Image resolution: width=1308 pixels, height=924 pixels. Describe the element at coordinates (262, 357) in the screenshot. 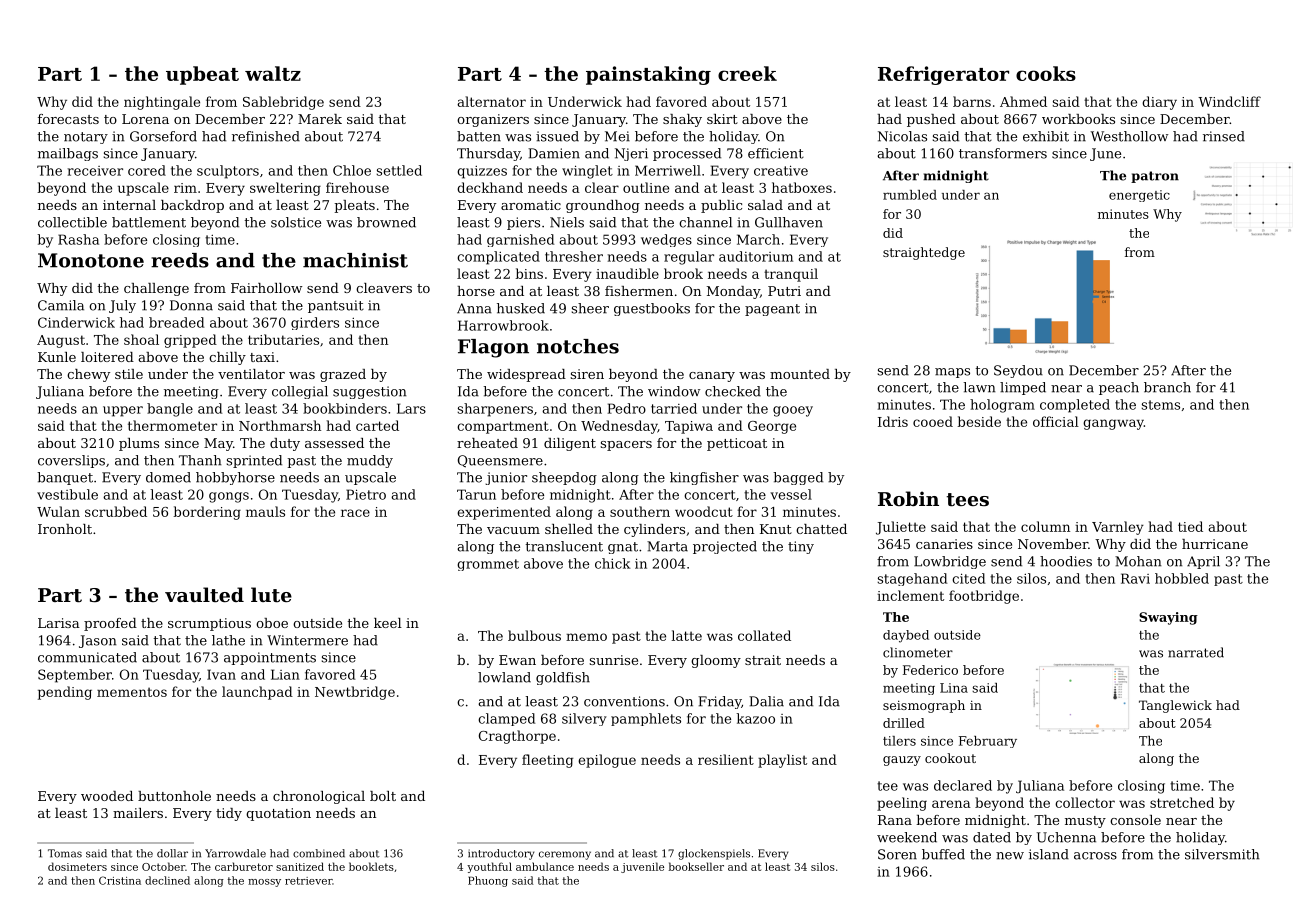

I see `taxi` at that location.
